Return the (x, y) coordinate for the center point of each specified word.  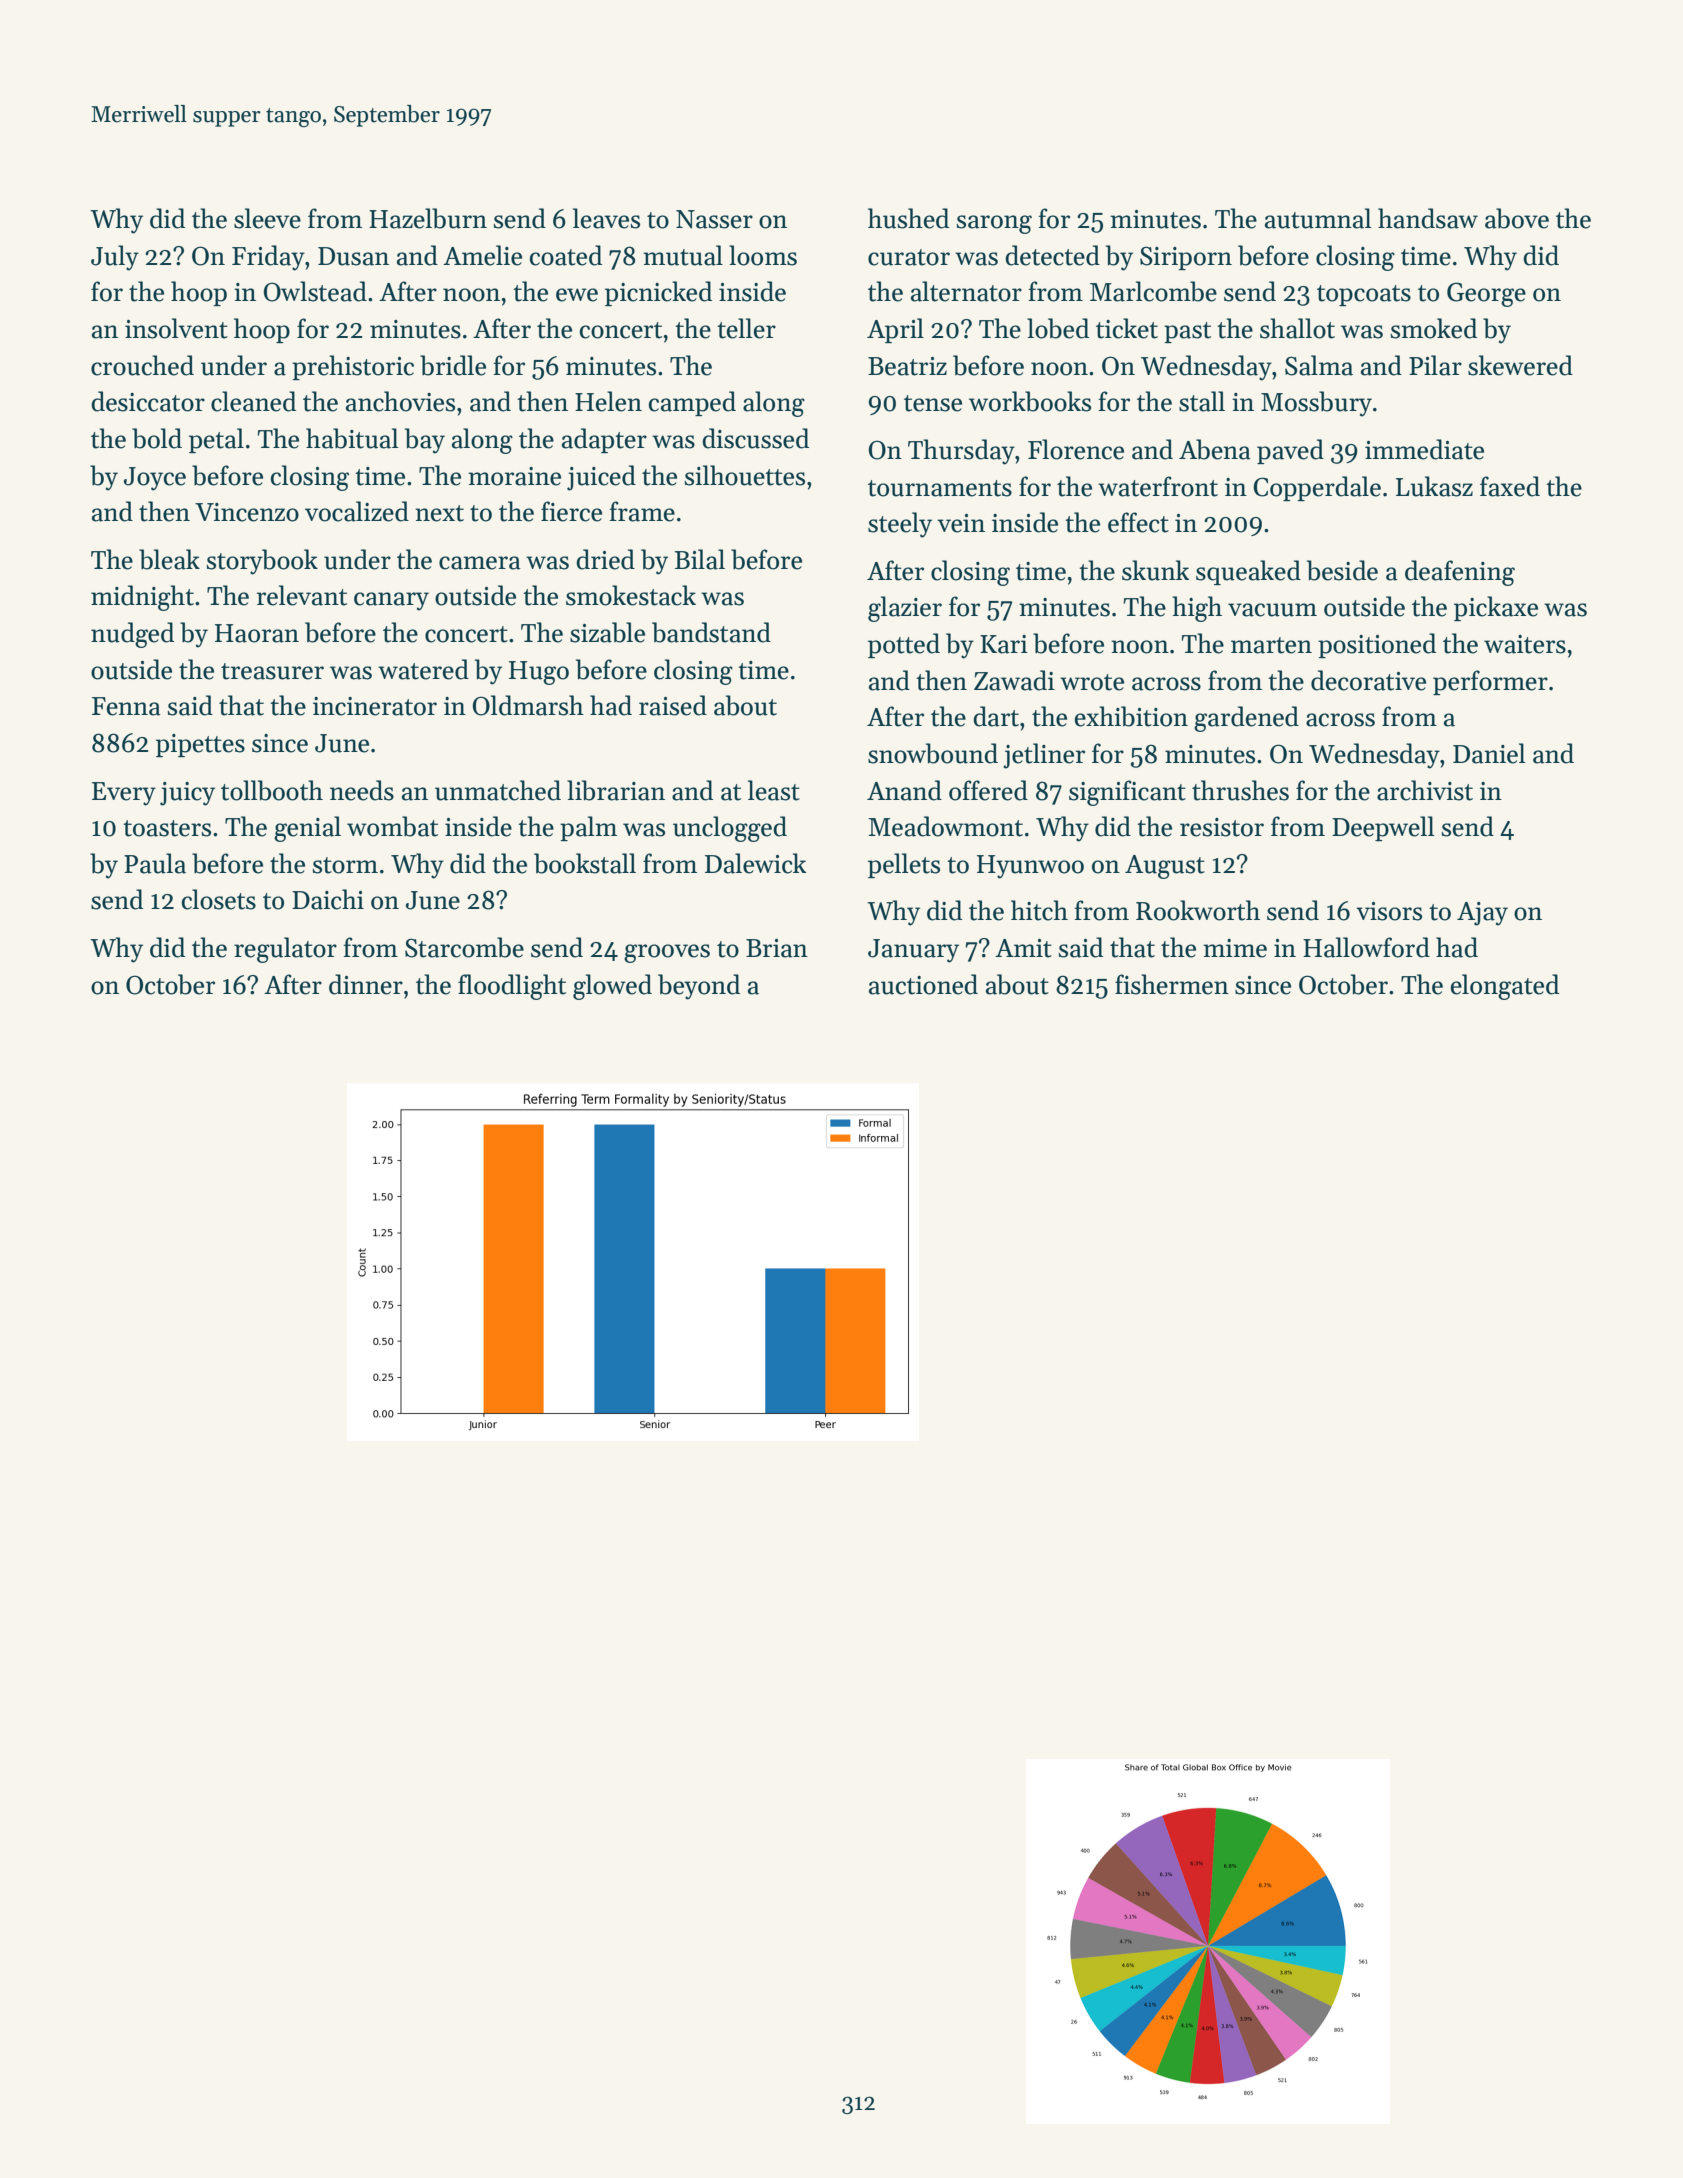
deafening (1460, 573)
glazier (905, 609)
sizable (607, 632)
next (439, 513)
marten (1271, 645)
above (1517, 218)
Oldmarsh (528, 705)
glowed (612, 987)
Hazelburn (428, 218)
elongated (1505, 987)
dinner (366, 984)
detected (1052, 255)
